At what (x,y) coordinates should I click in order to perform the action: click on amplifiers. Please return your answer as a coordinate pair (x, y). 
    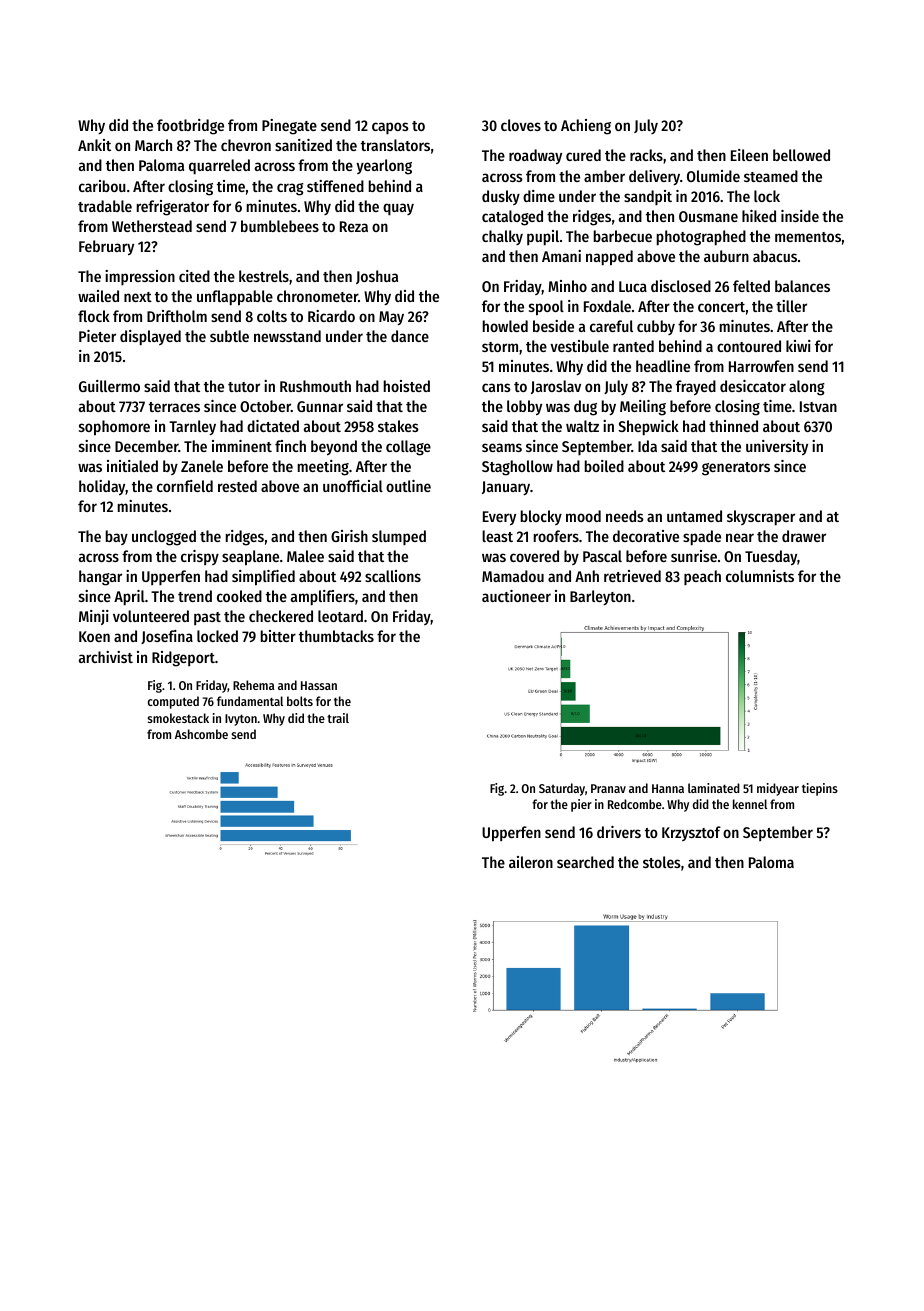
    Looking at the image, I should click on (323, 598).
